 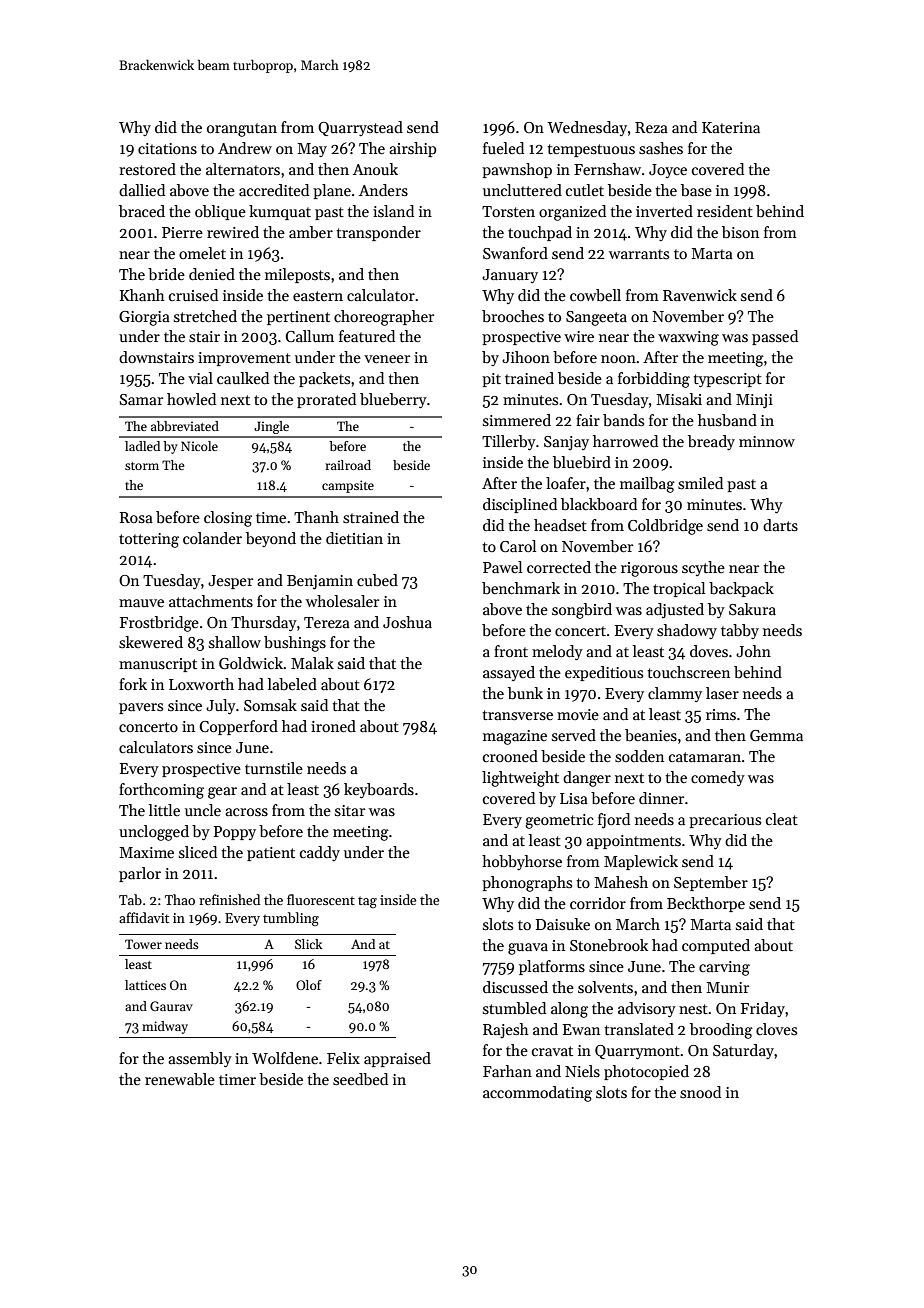 I want to click on pawnshop, so click(x=517, y=170).
